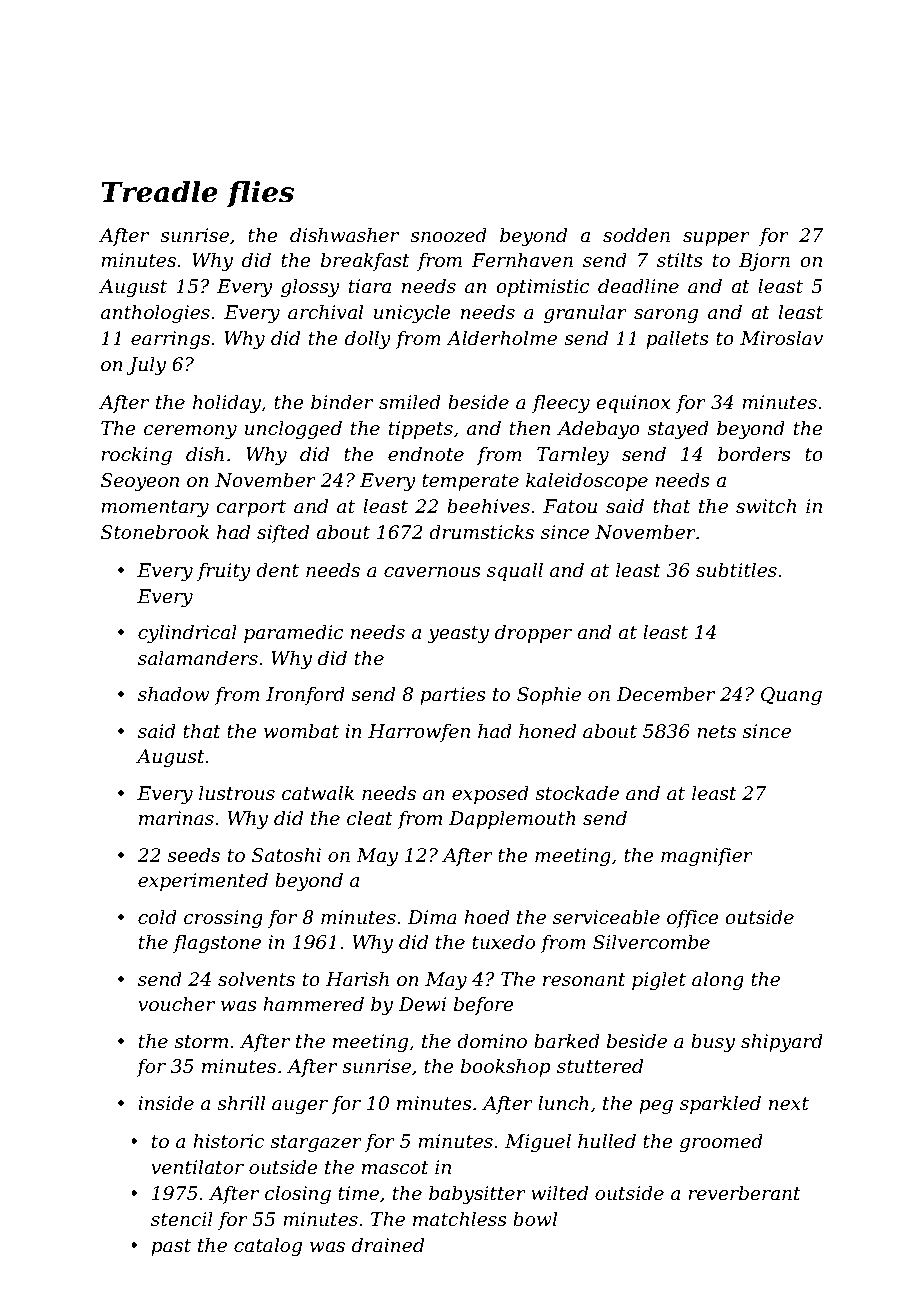 The width and height of the document is (924, 1311). What do you see at coordinates (166, 1103) in the document?
I see `inside` at bounding box center [166, 1103].
